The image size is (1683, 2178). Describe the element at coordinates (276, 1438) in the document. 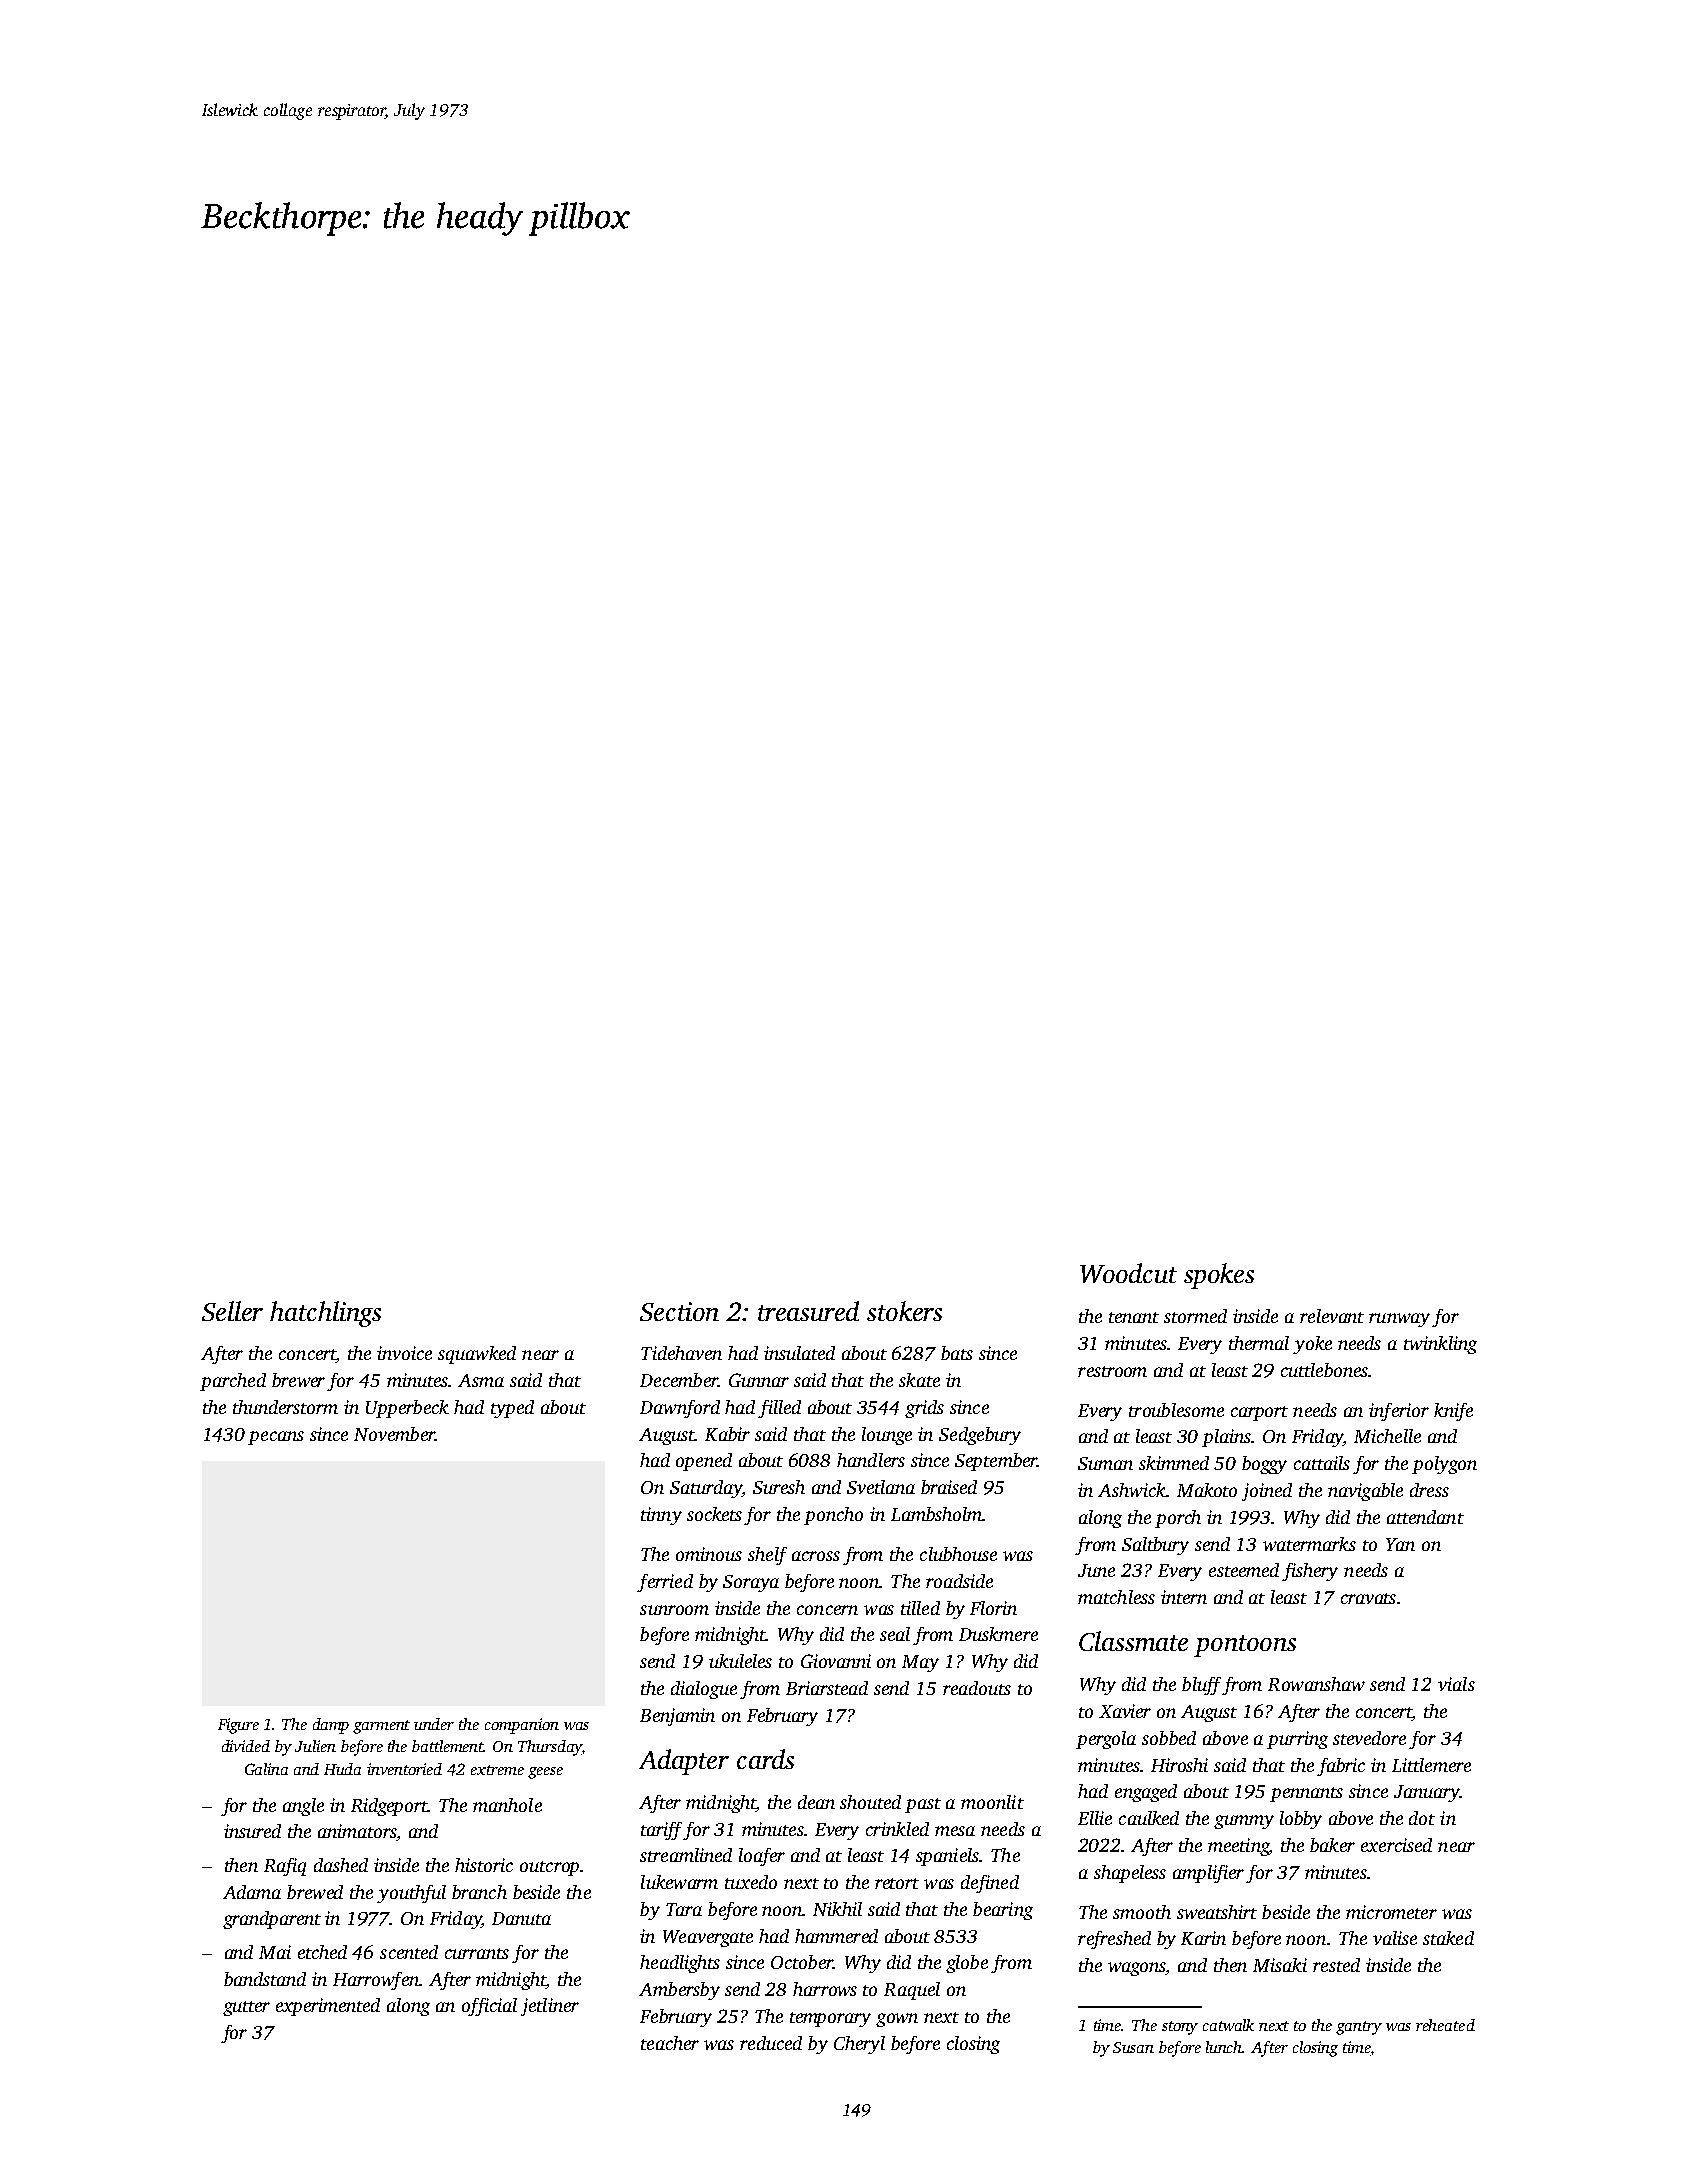

I see `pecans` at that location.
